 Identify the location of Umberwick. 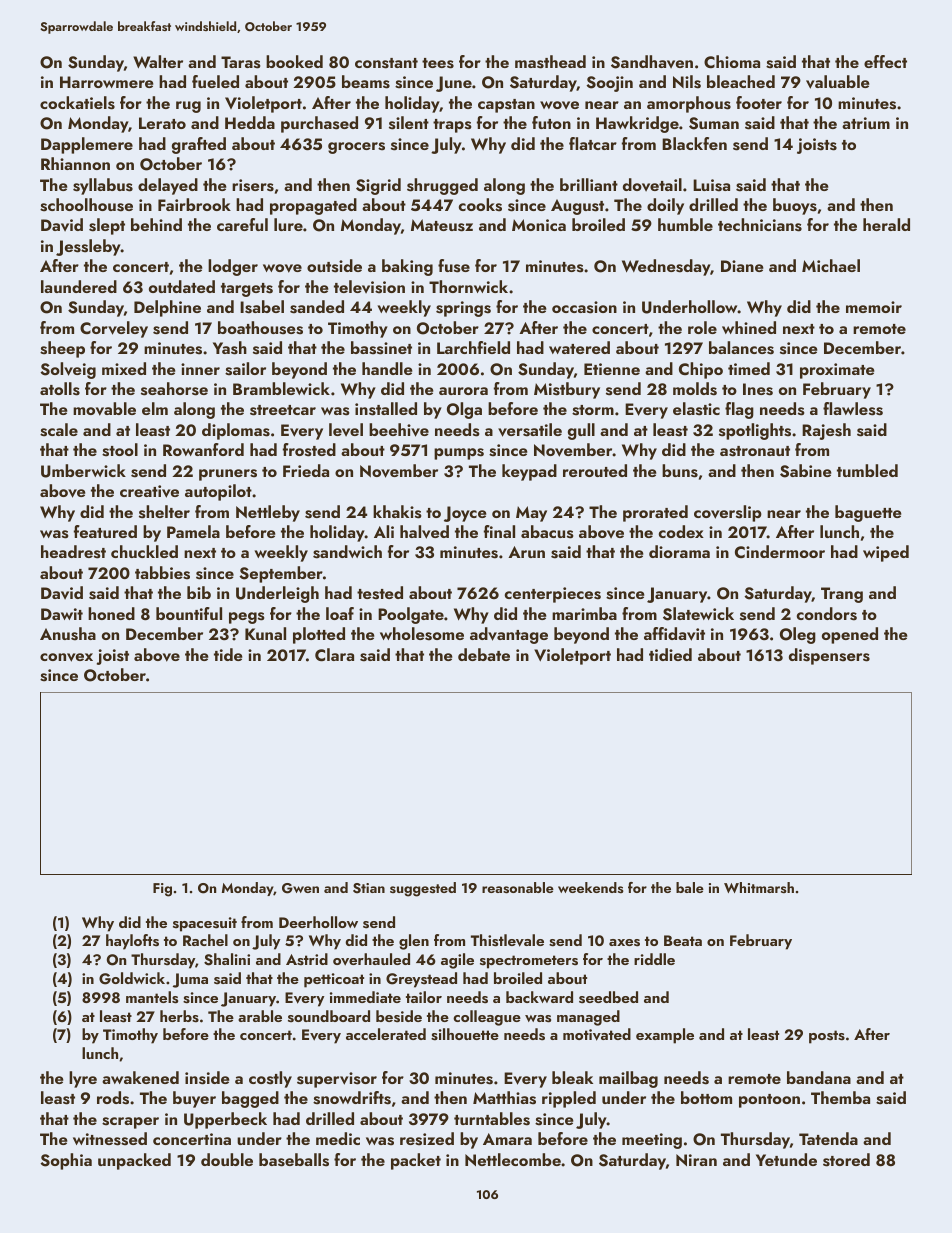
(83, 471).
